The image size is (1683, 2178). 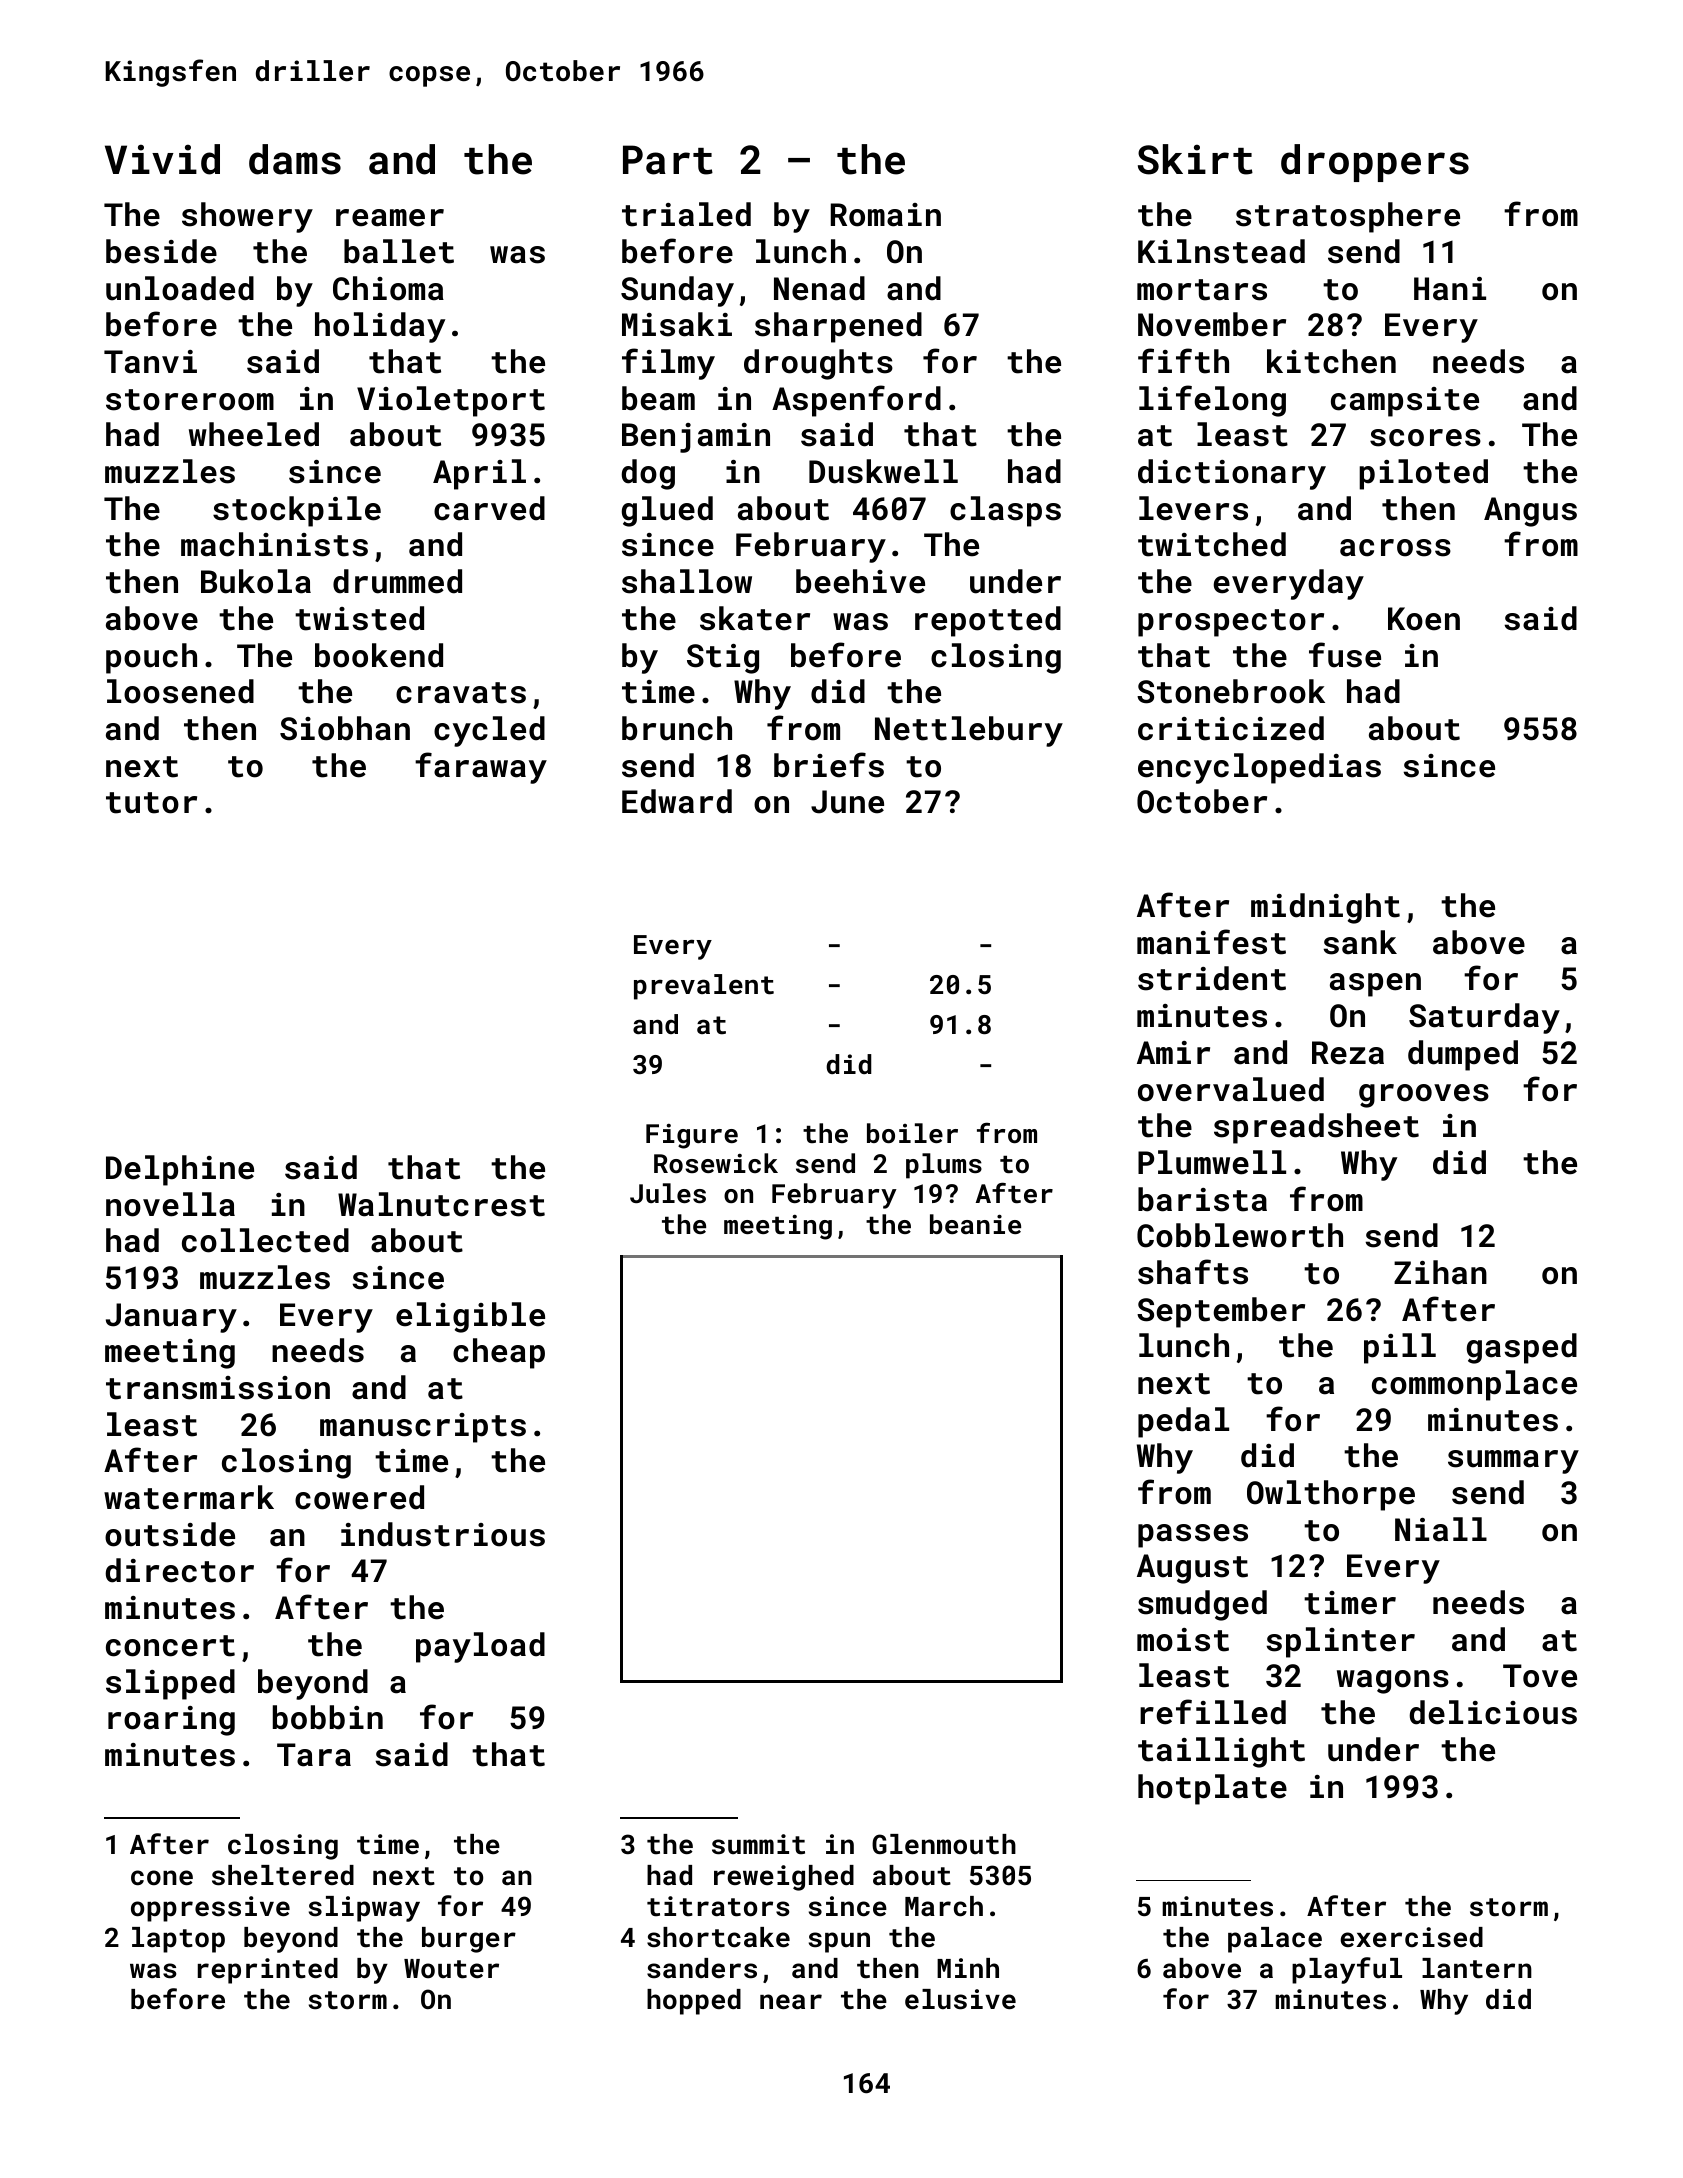 I want to click on Hani, so click(x=1450, y=289).
